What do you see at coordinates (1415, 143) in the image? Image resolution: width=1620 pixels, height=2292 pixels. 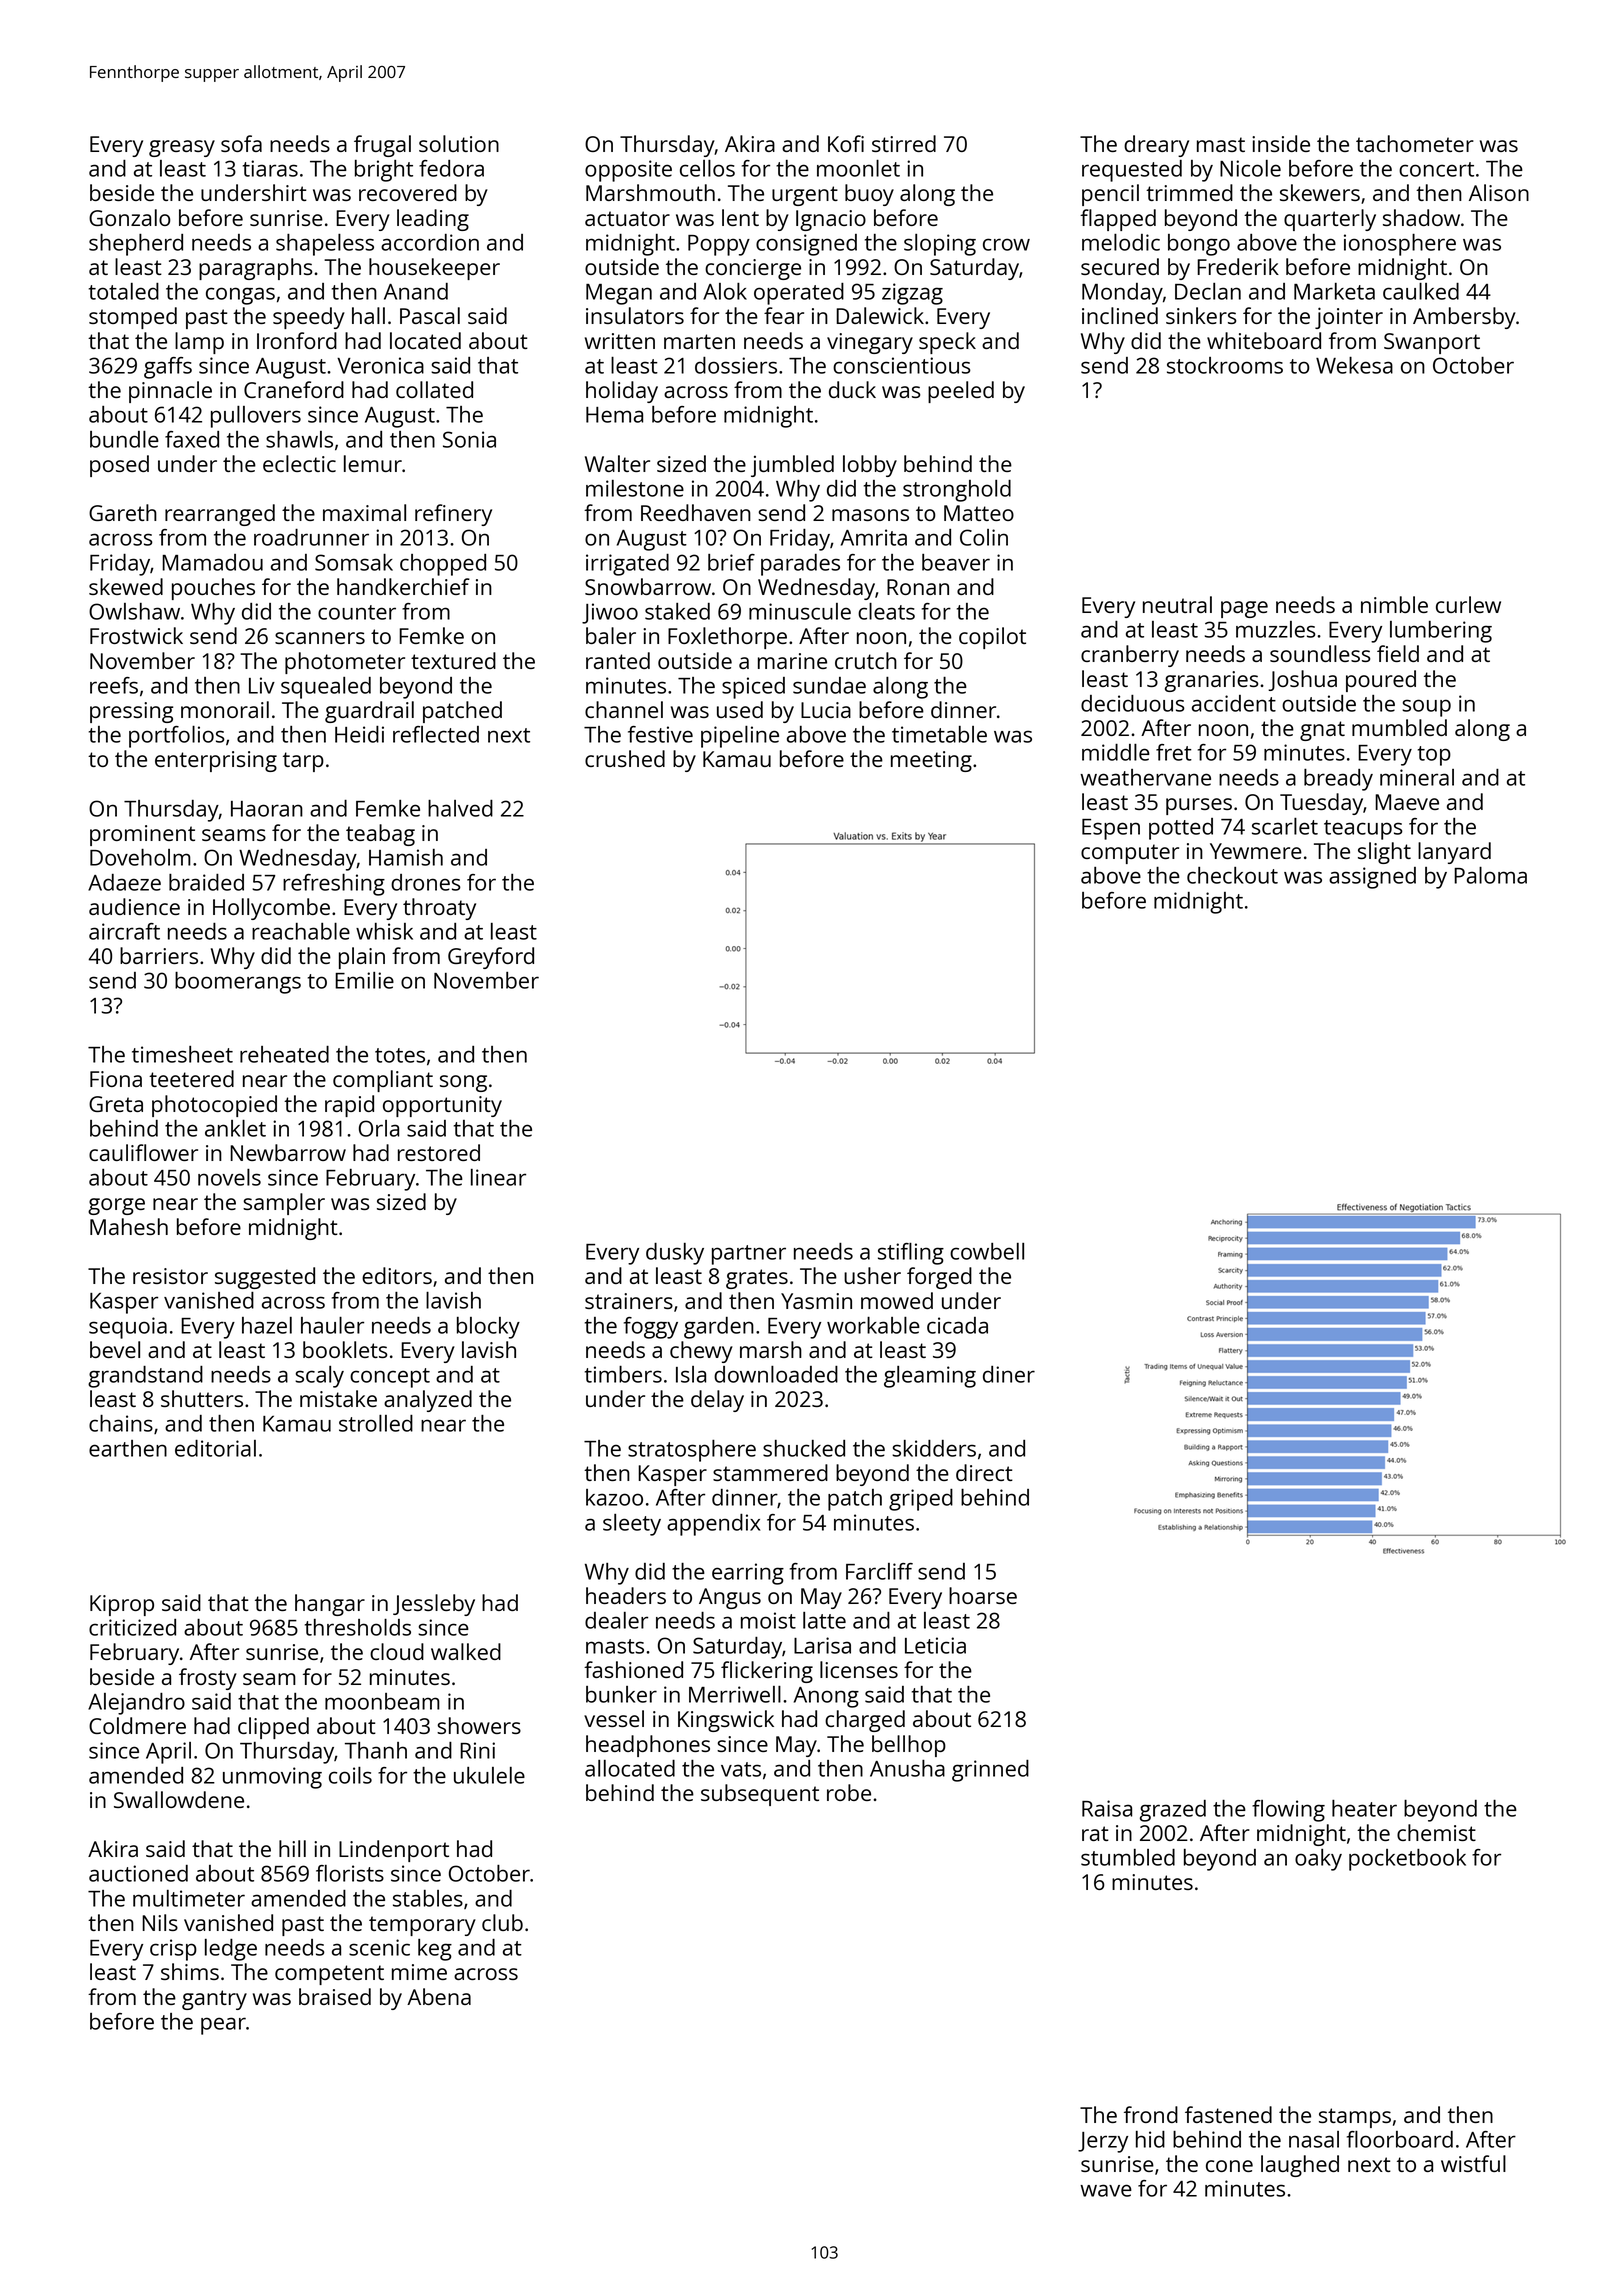 I see `tachometer` at bounding box center [1415, 143].
